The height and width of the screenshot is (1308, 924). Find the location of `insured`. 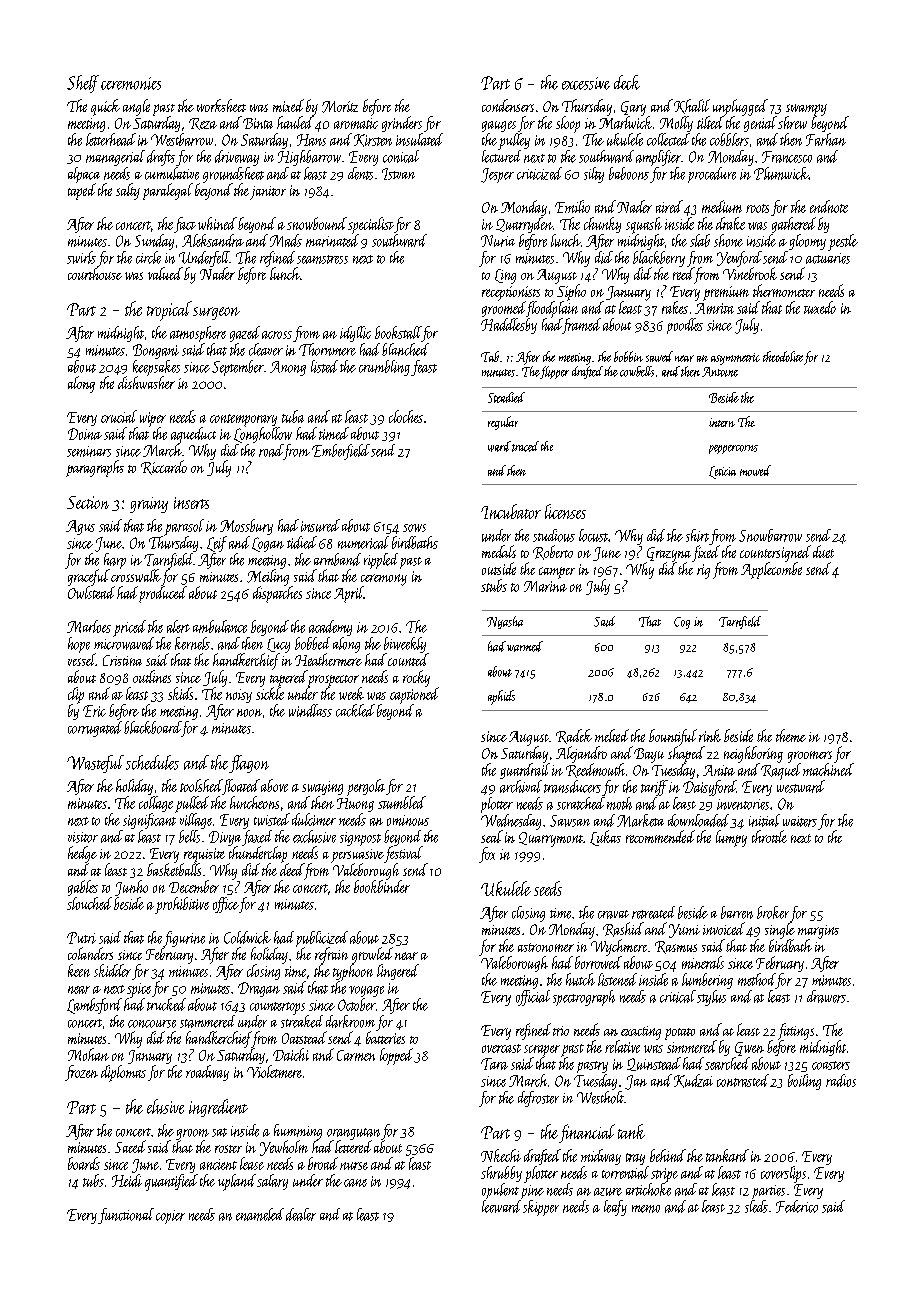

insured is located at coordinates (320, 525).
